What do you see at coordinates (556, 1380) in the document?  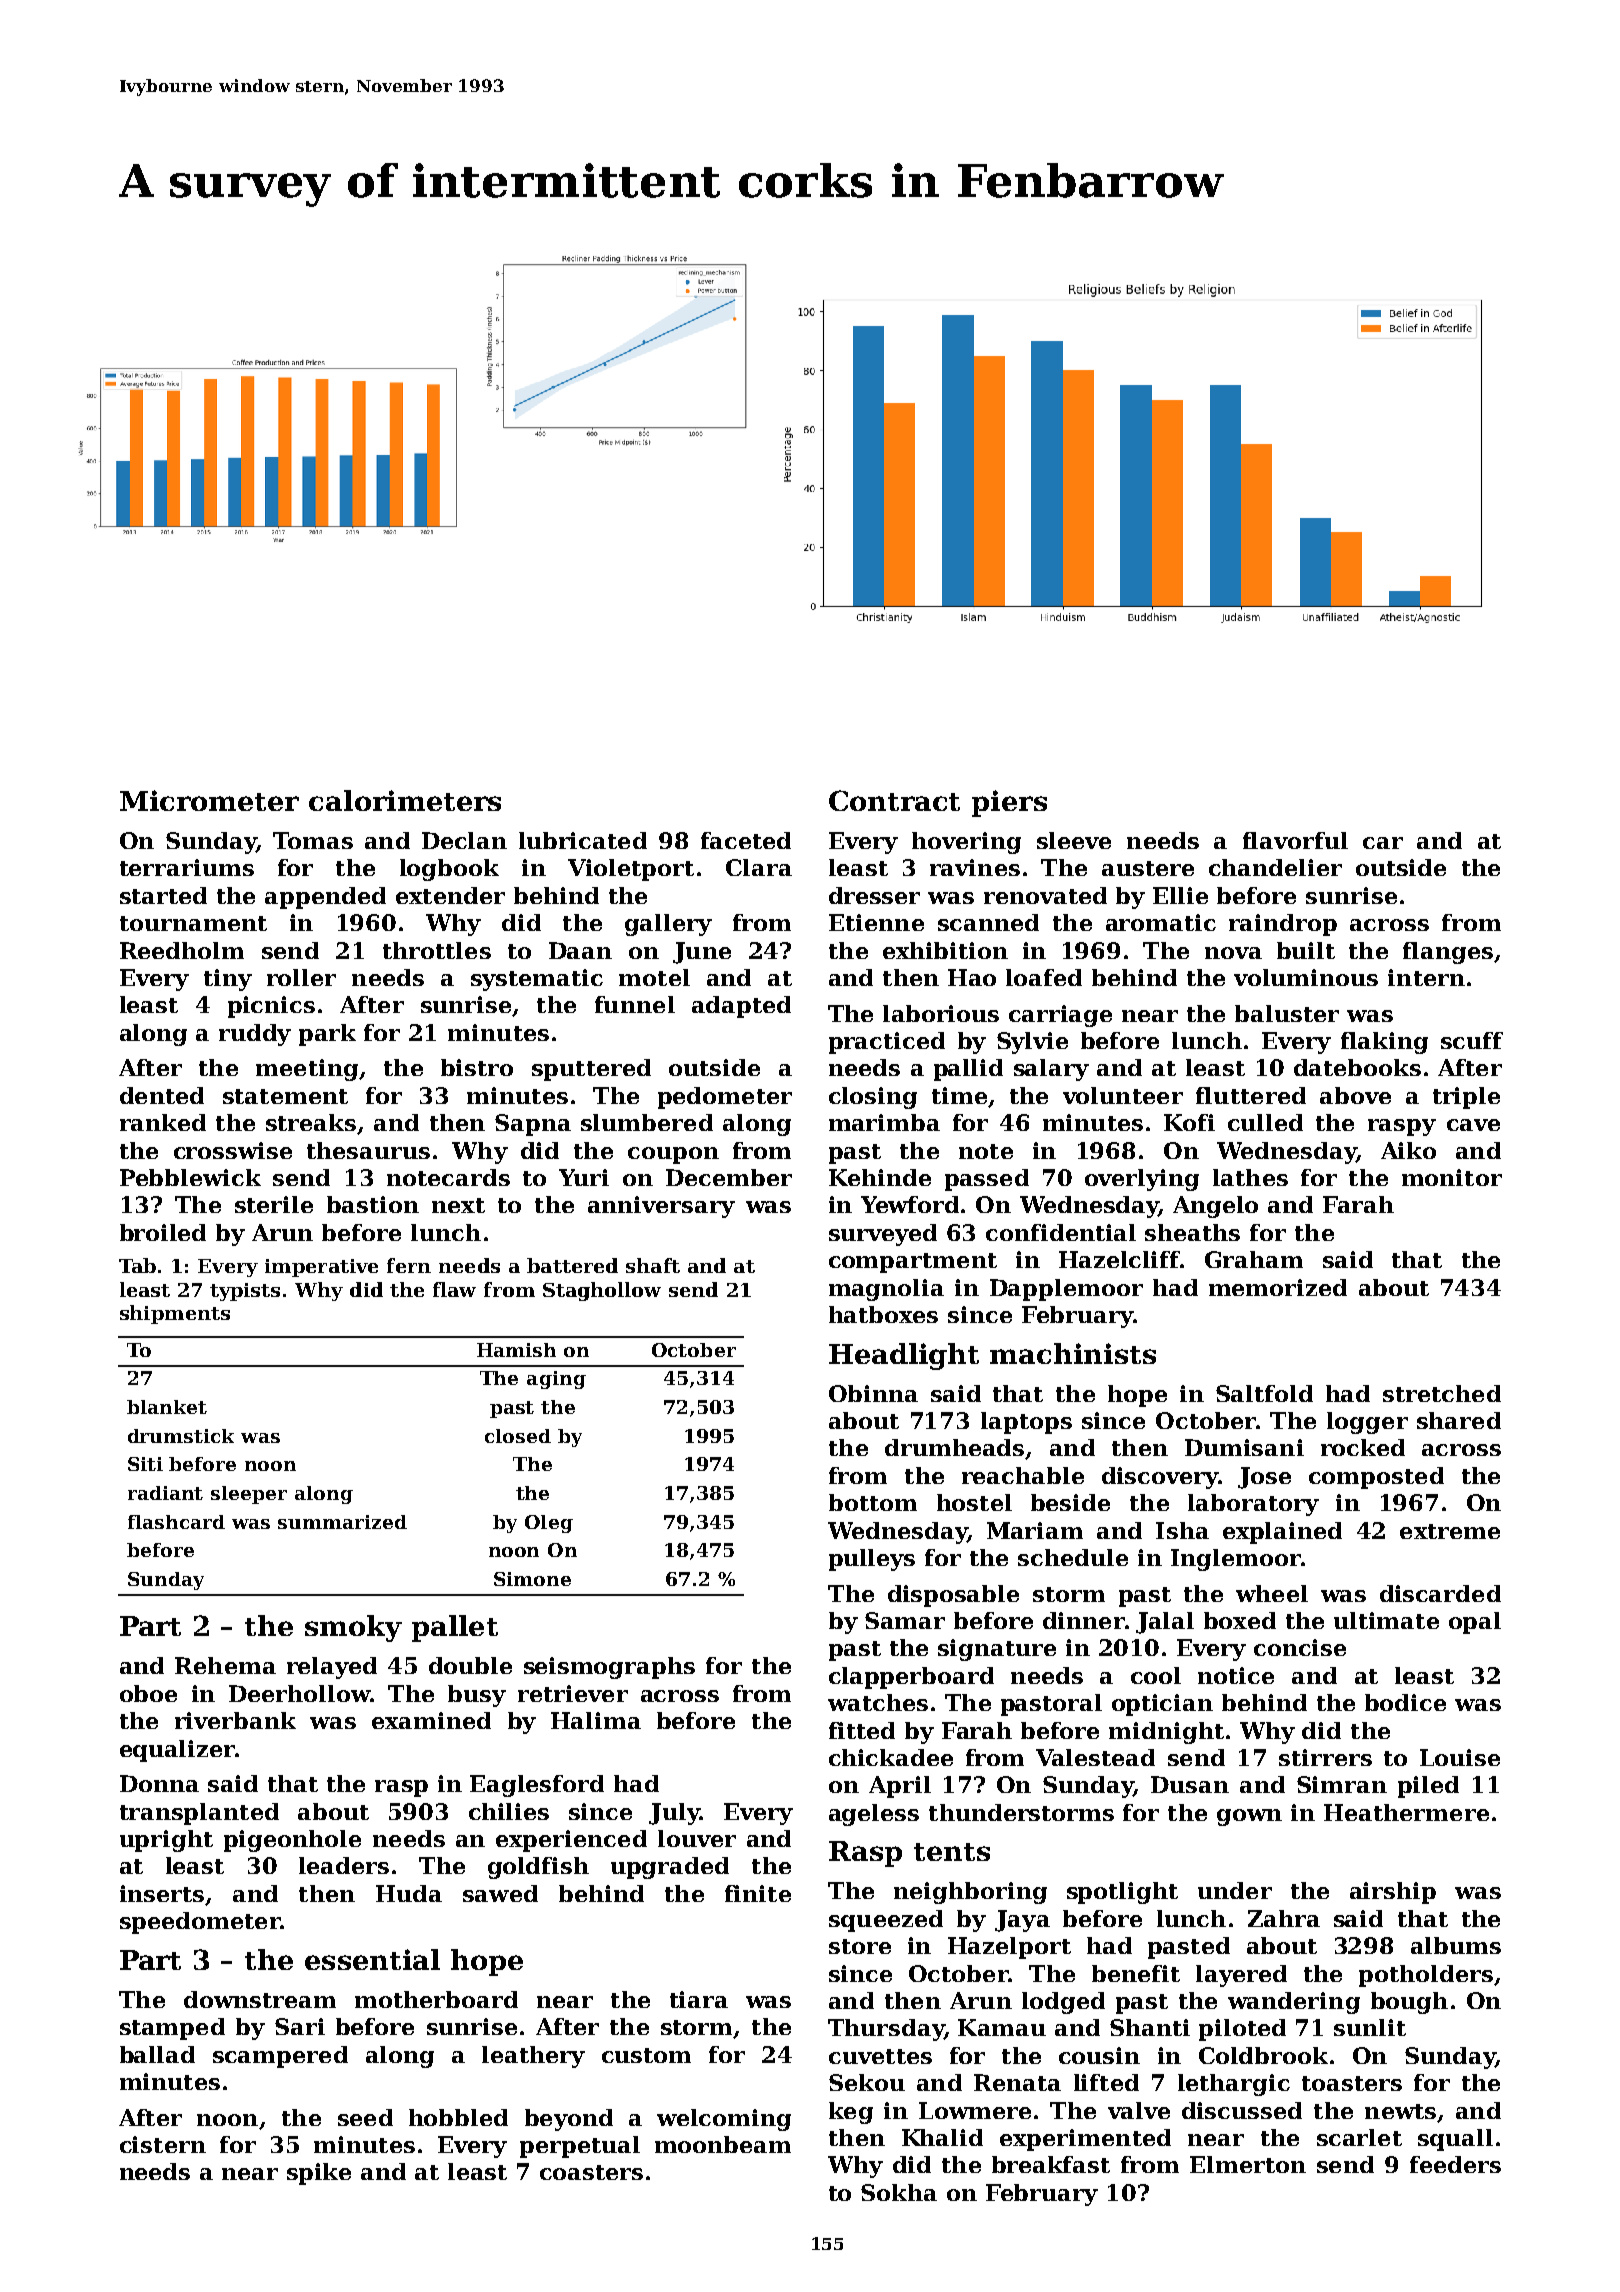 I see `aging` at bounding box center [556, 1380].
